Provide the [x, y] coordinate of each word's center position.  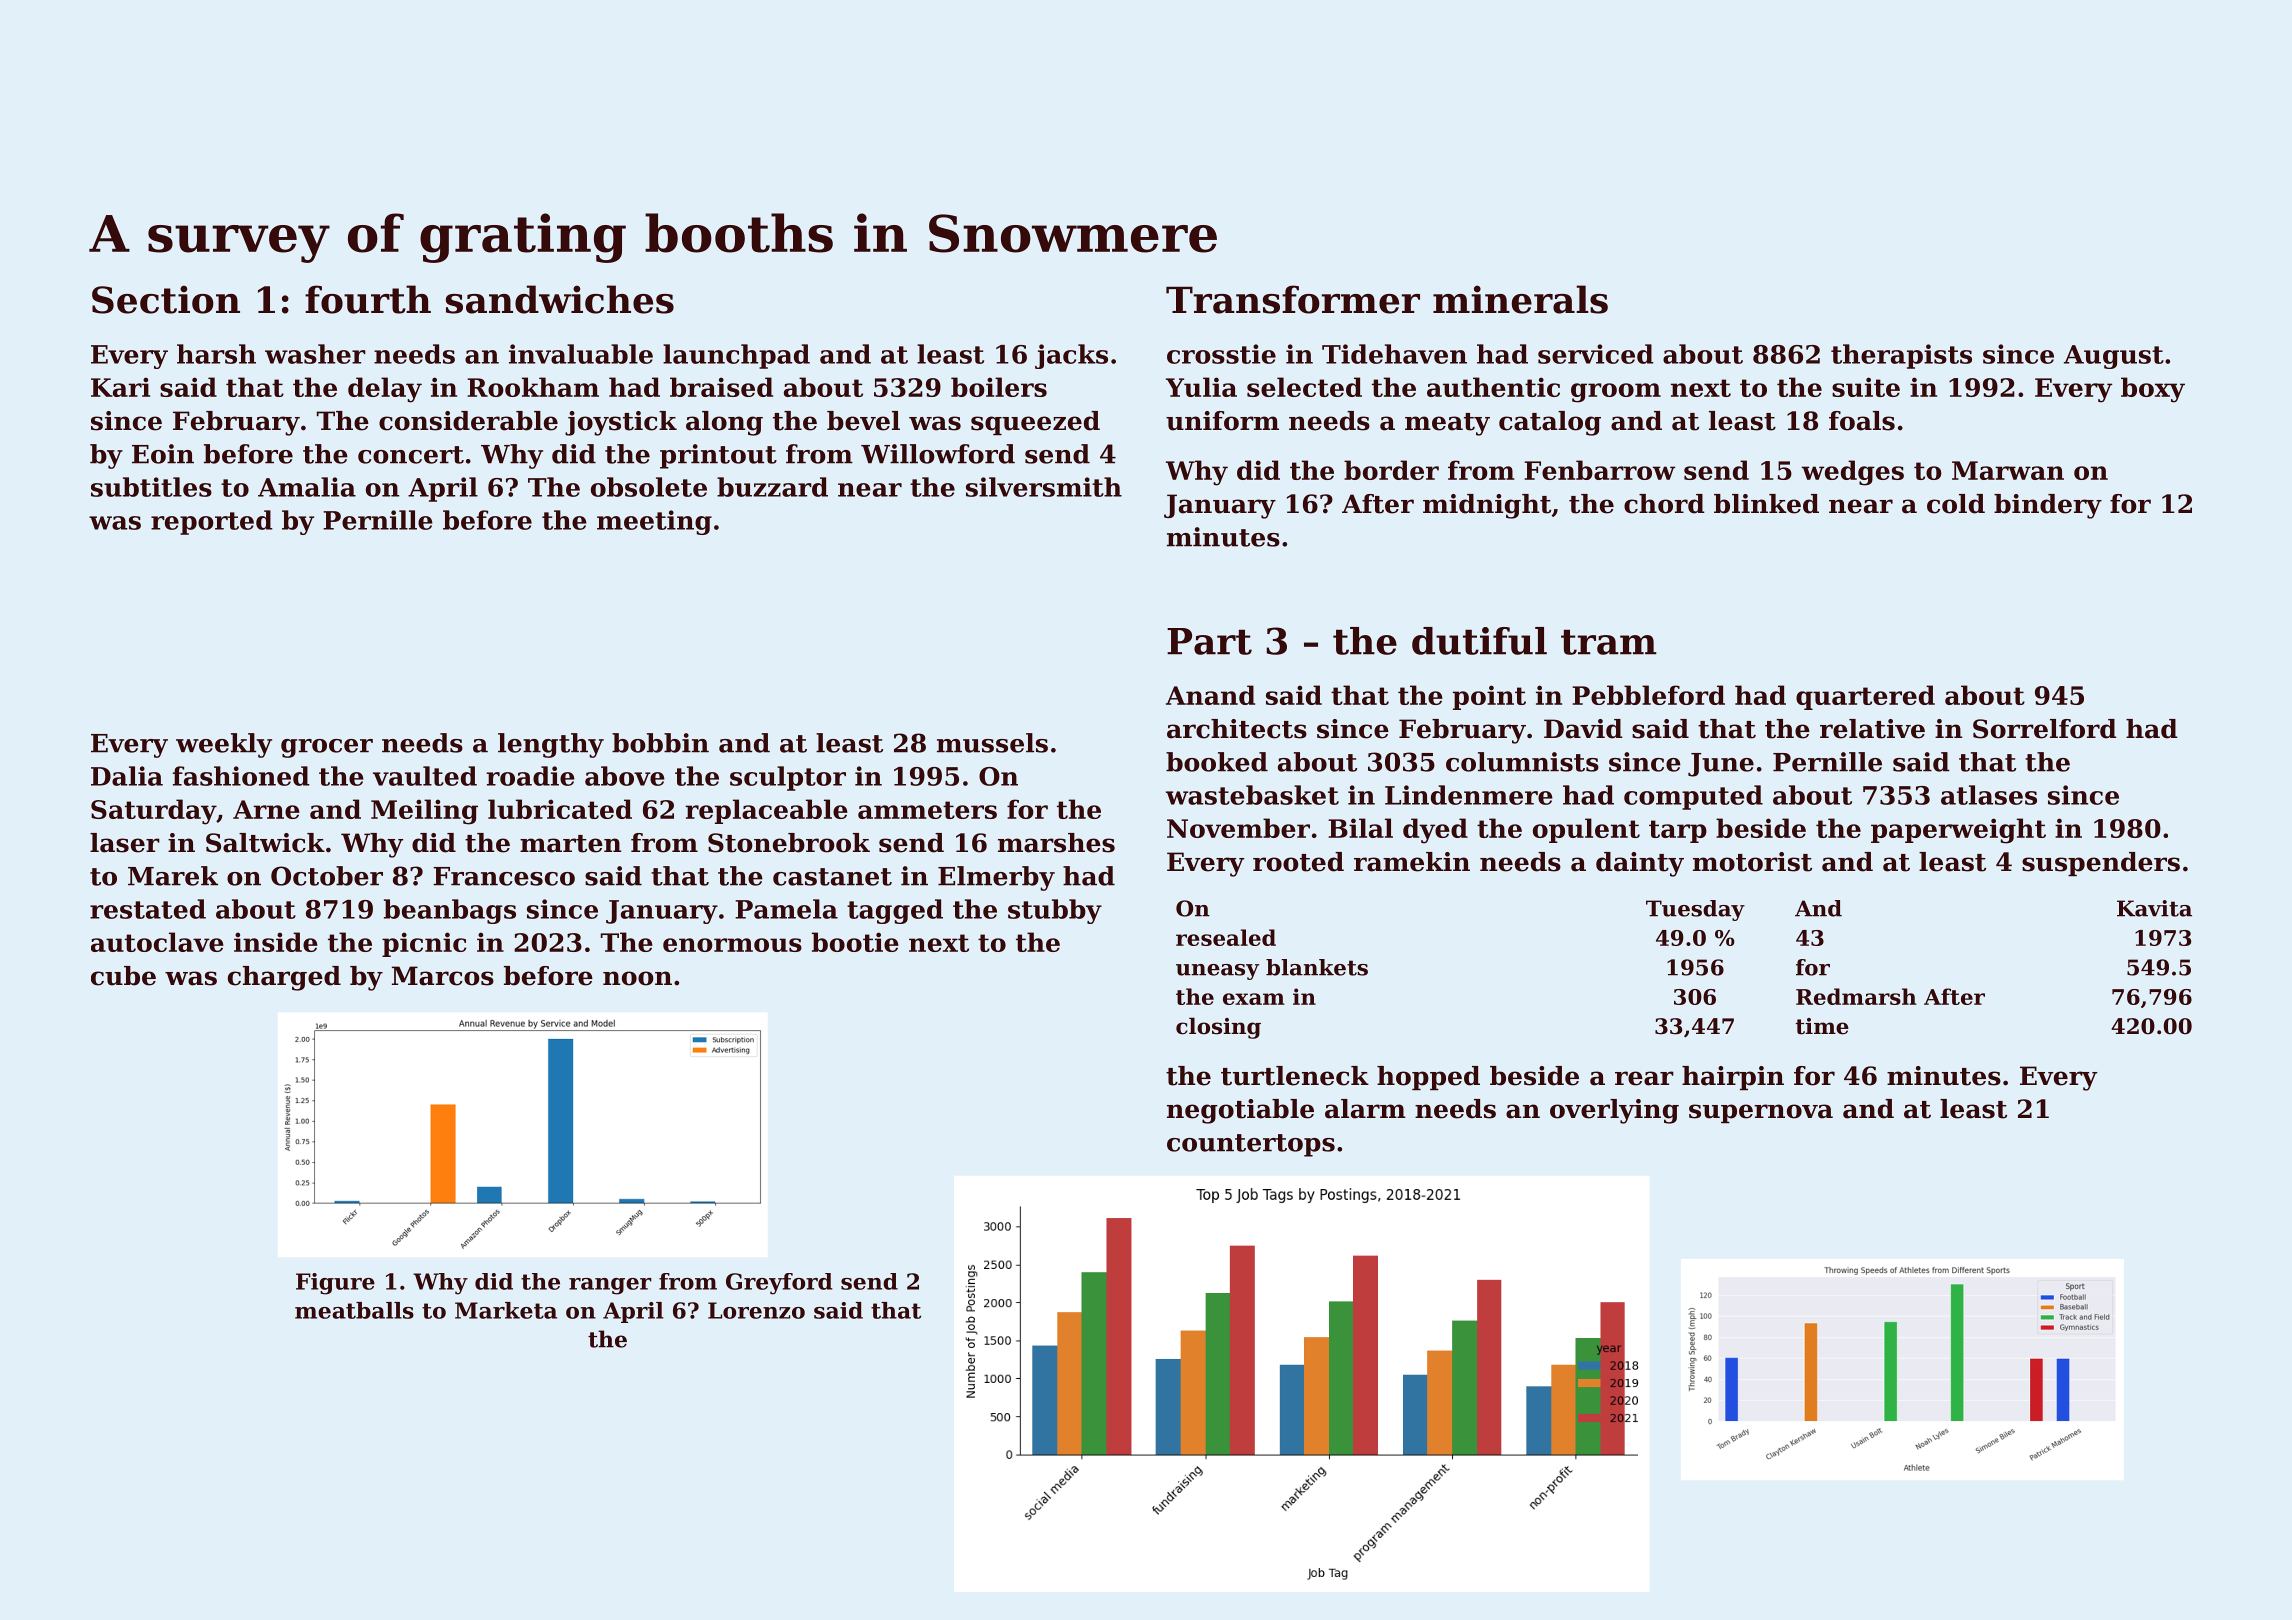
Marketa [506, 1310]
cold [1956, 504]
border [1391, 470]
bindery [2048, 506]
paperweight [1958, 831]
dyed [1435, 831]
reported [212, 522]
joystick [621, 423]
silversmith [1044, 487]
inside [276, 942]
